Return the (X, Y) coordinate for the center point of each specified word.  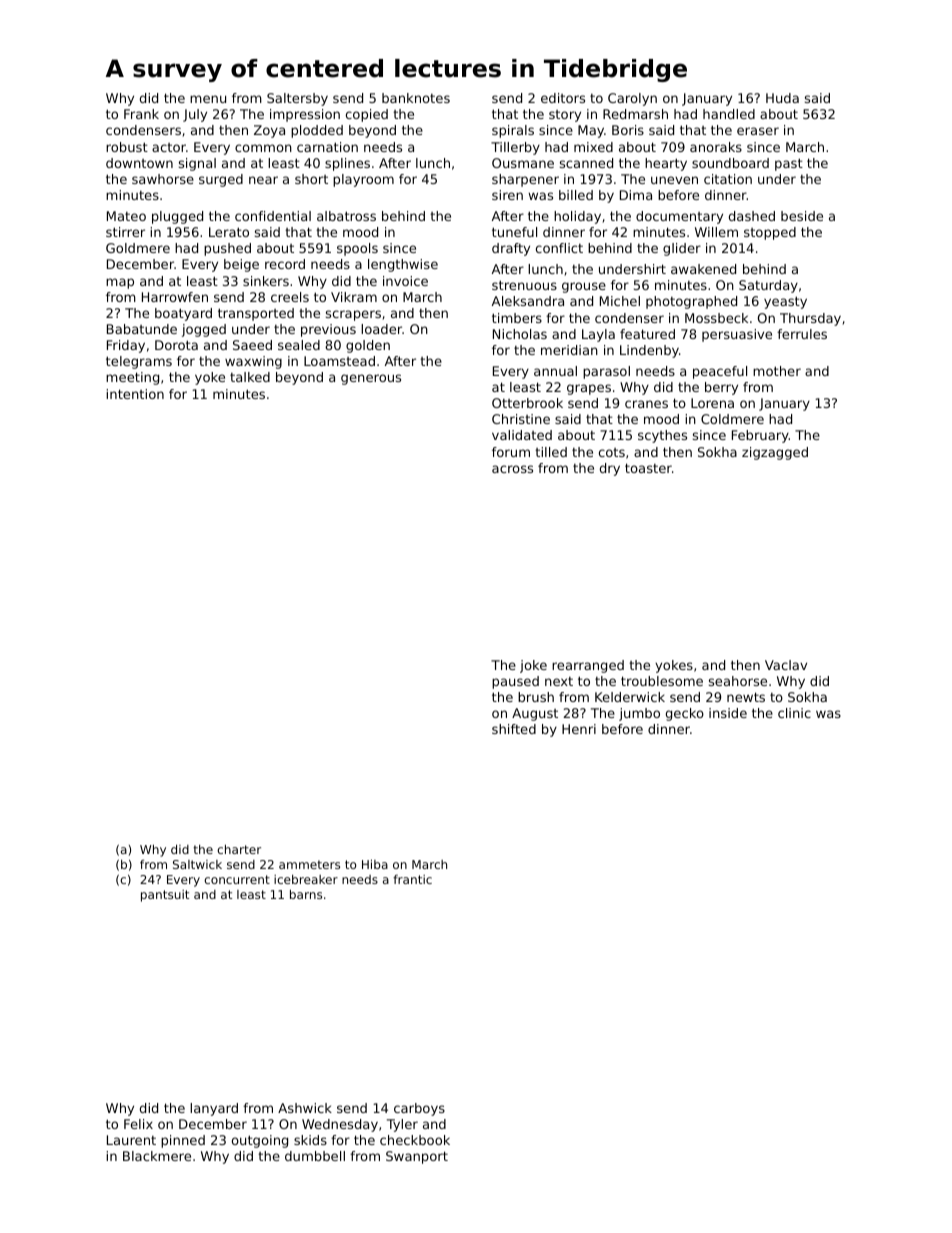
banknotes (416, 98)
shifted (514, 729)
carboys (419, 1109)
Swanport (417, 1157)
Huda (782, 98)
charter (239, 849)
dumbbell (315, 1156)
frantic (412, 879)
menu (208, 99)
